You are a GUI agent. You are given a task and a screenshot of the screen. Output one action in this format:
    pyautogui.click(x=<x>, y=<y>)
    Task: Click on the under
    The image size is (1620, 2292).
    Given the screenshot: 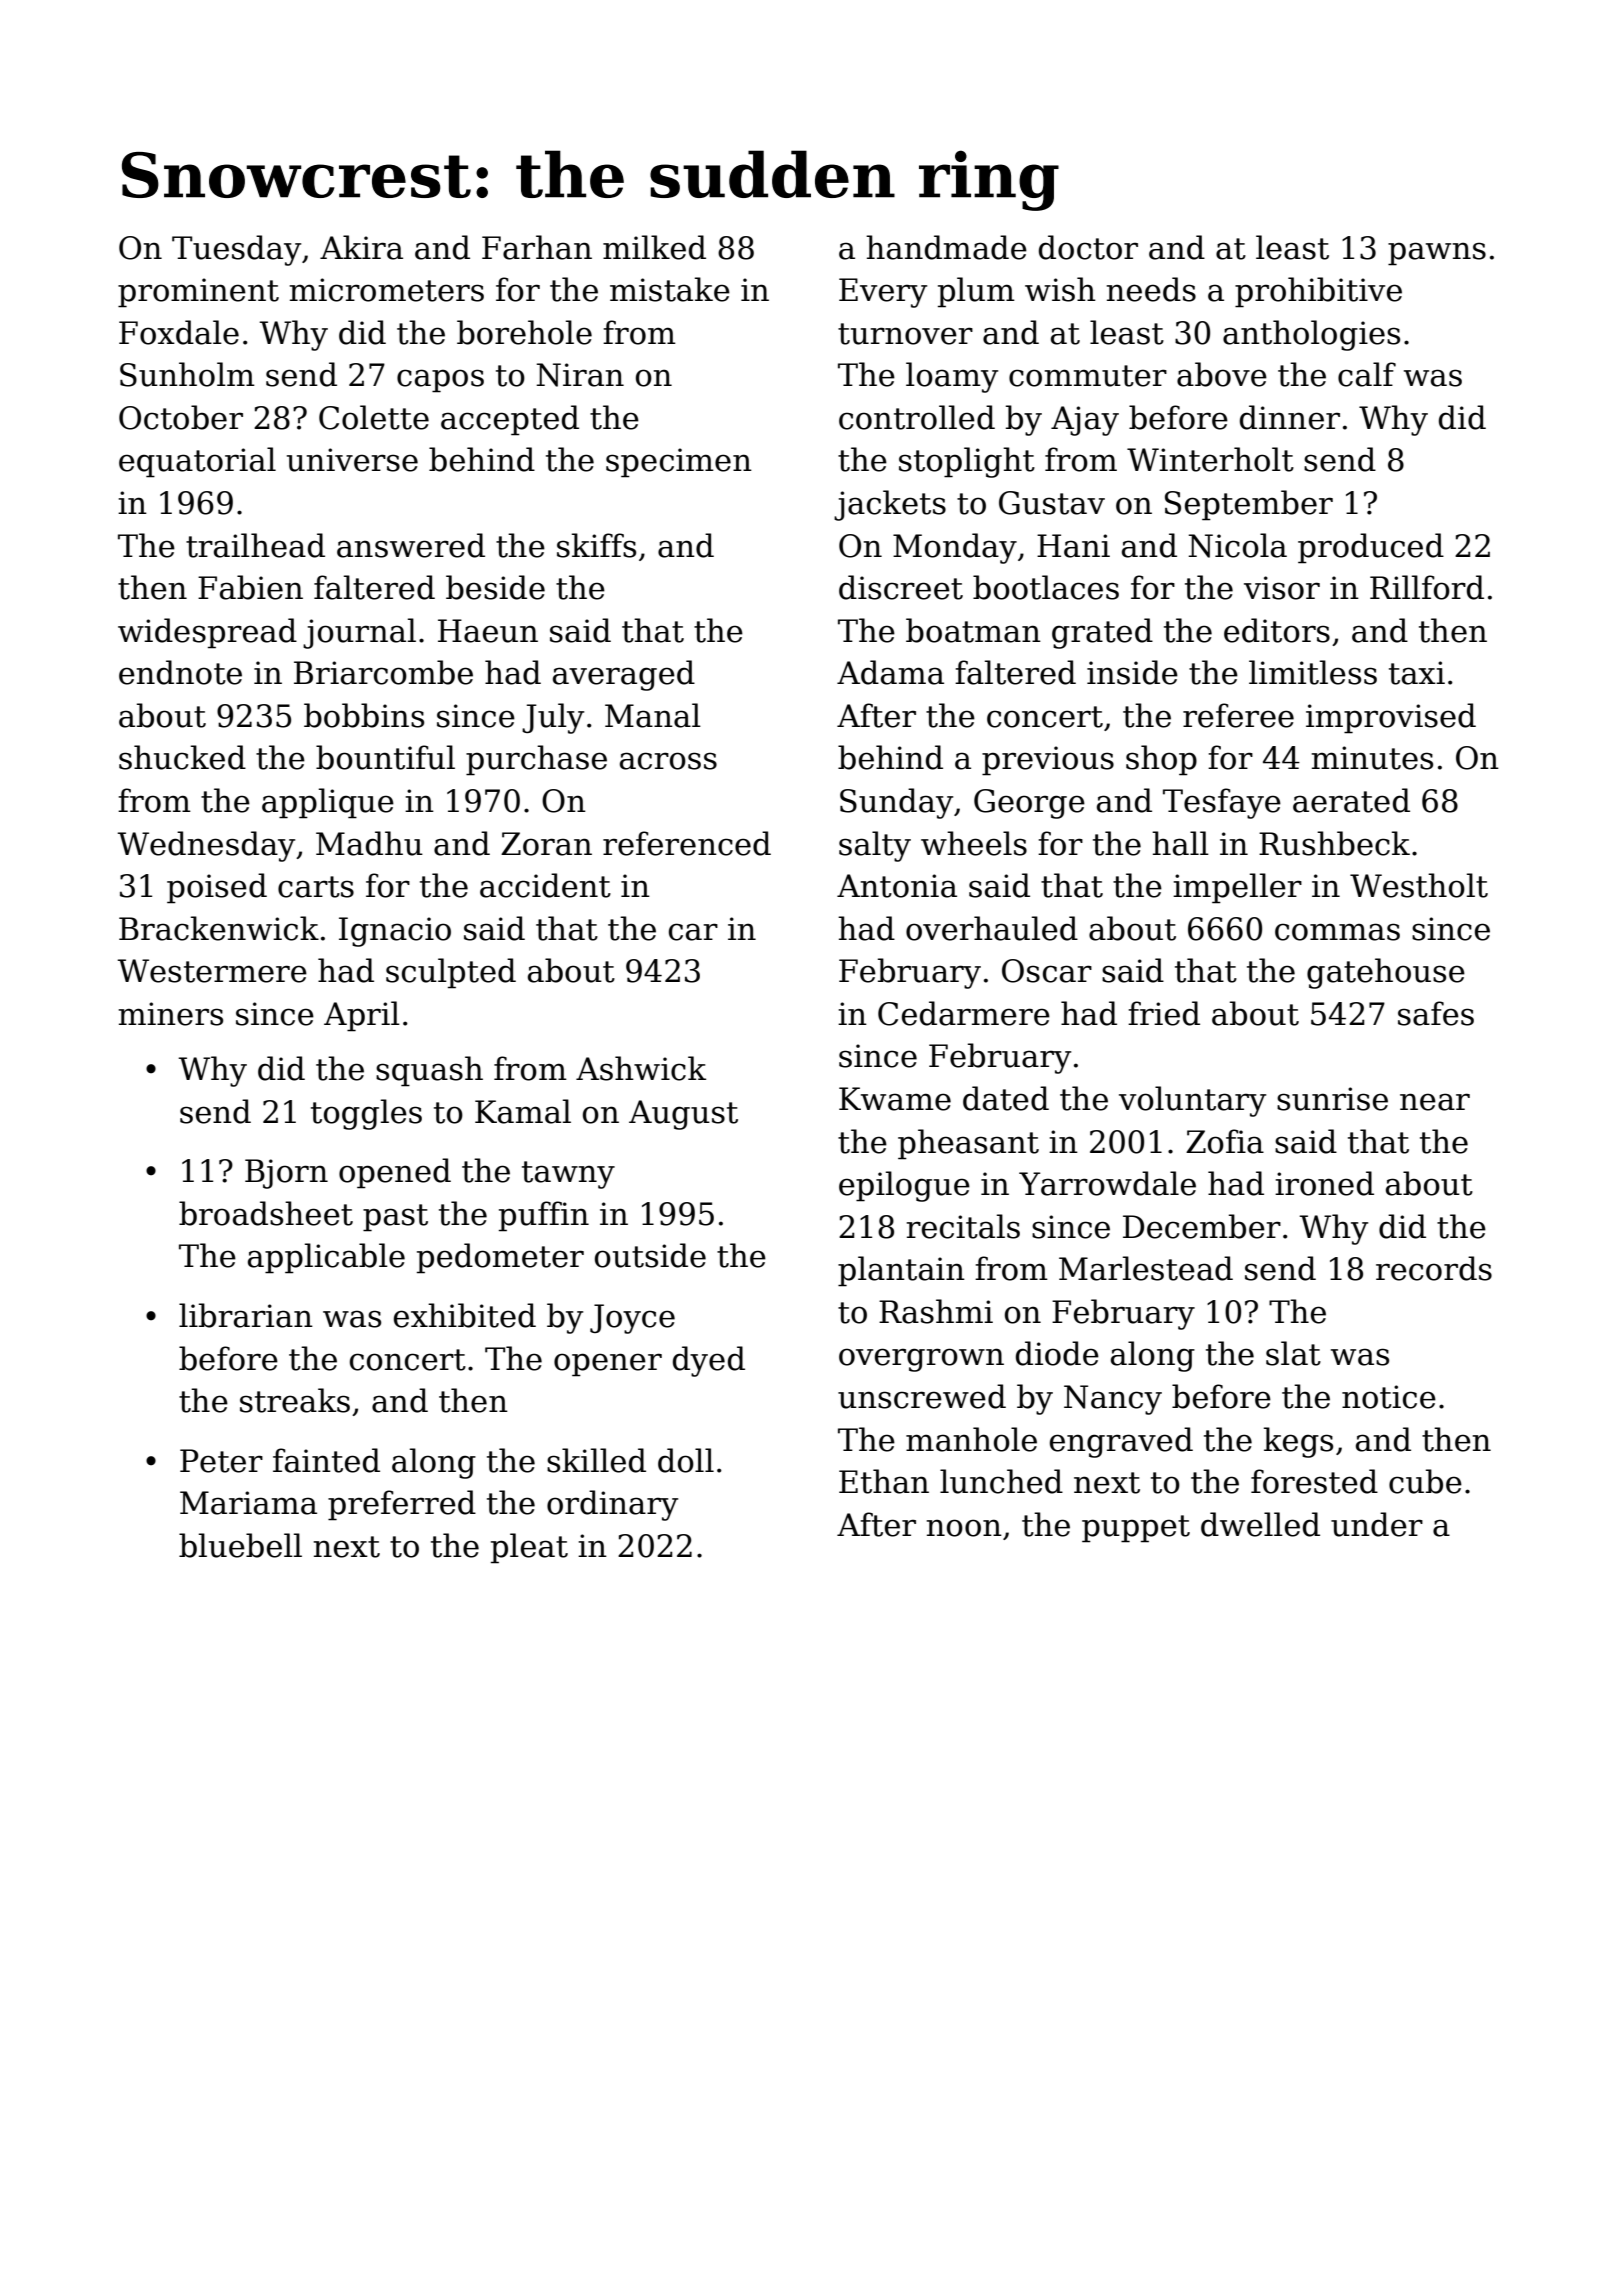 What is the action you would take?
    pyautogui.click(x=1377, y=1524)
